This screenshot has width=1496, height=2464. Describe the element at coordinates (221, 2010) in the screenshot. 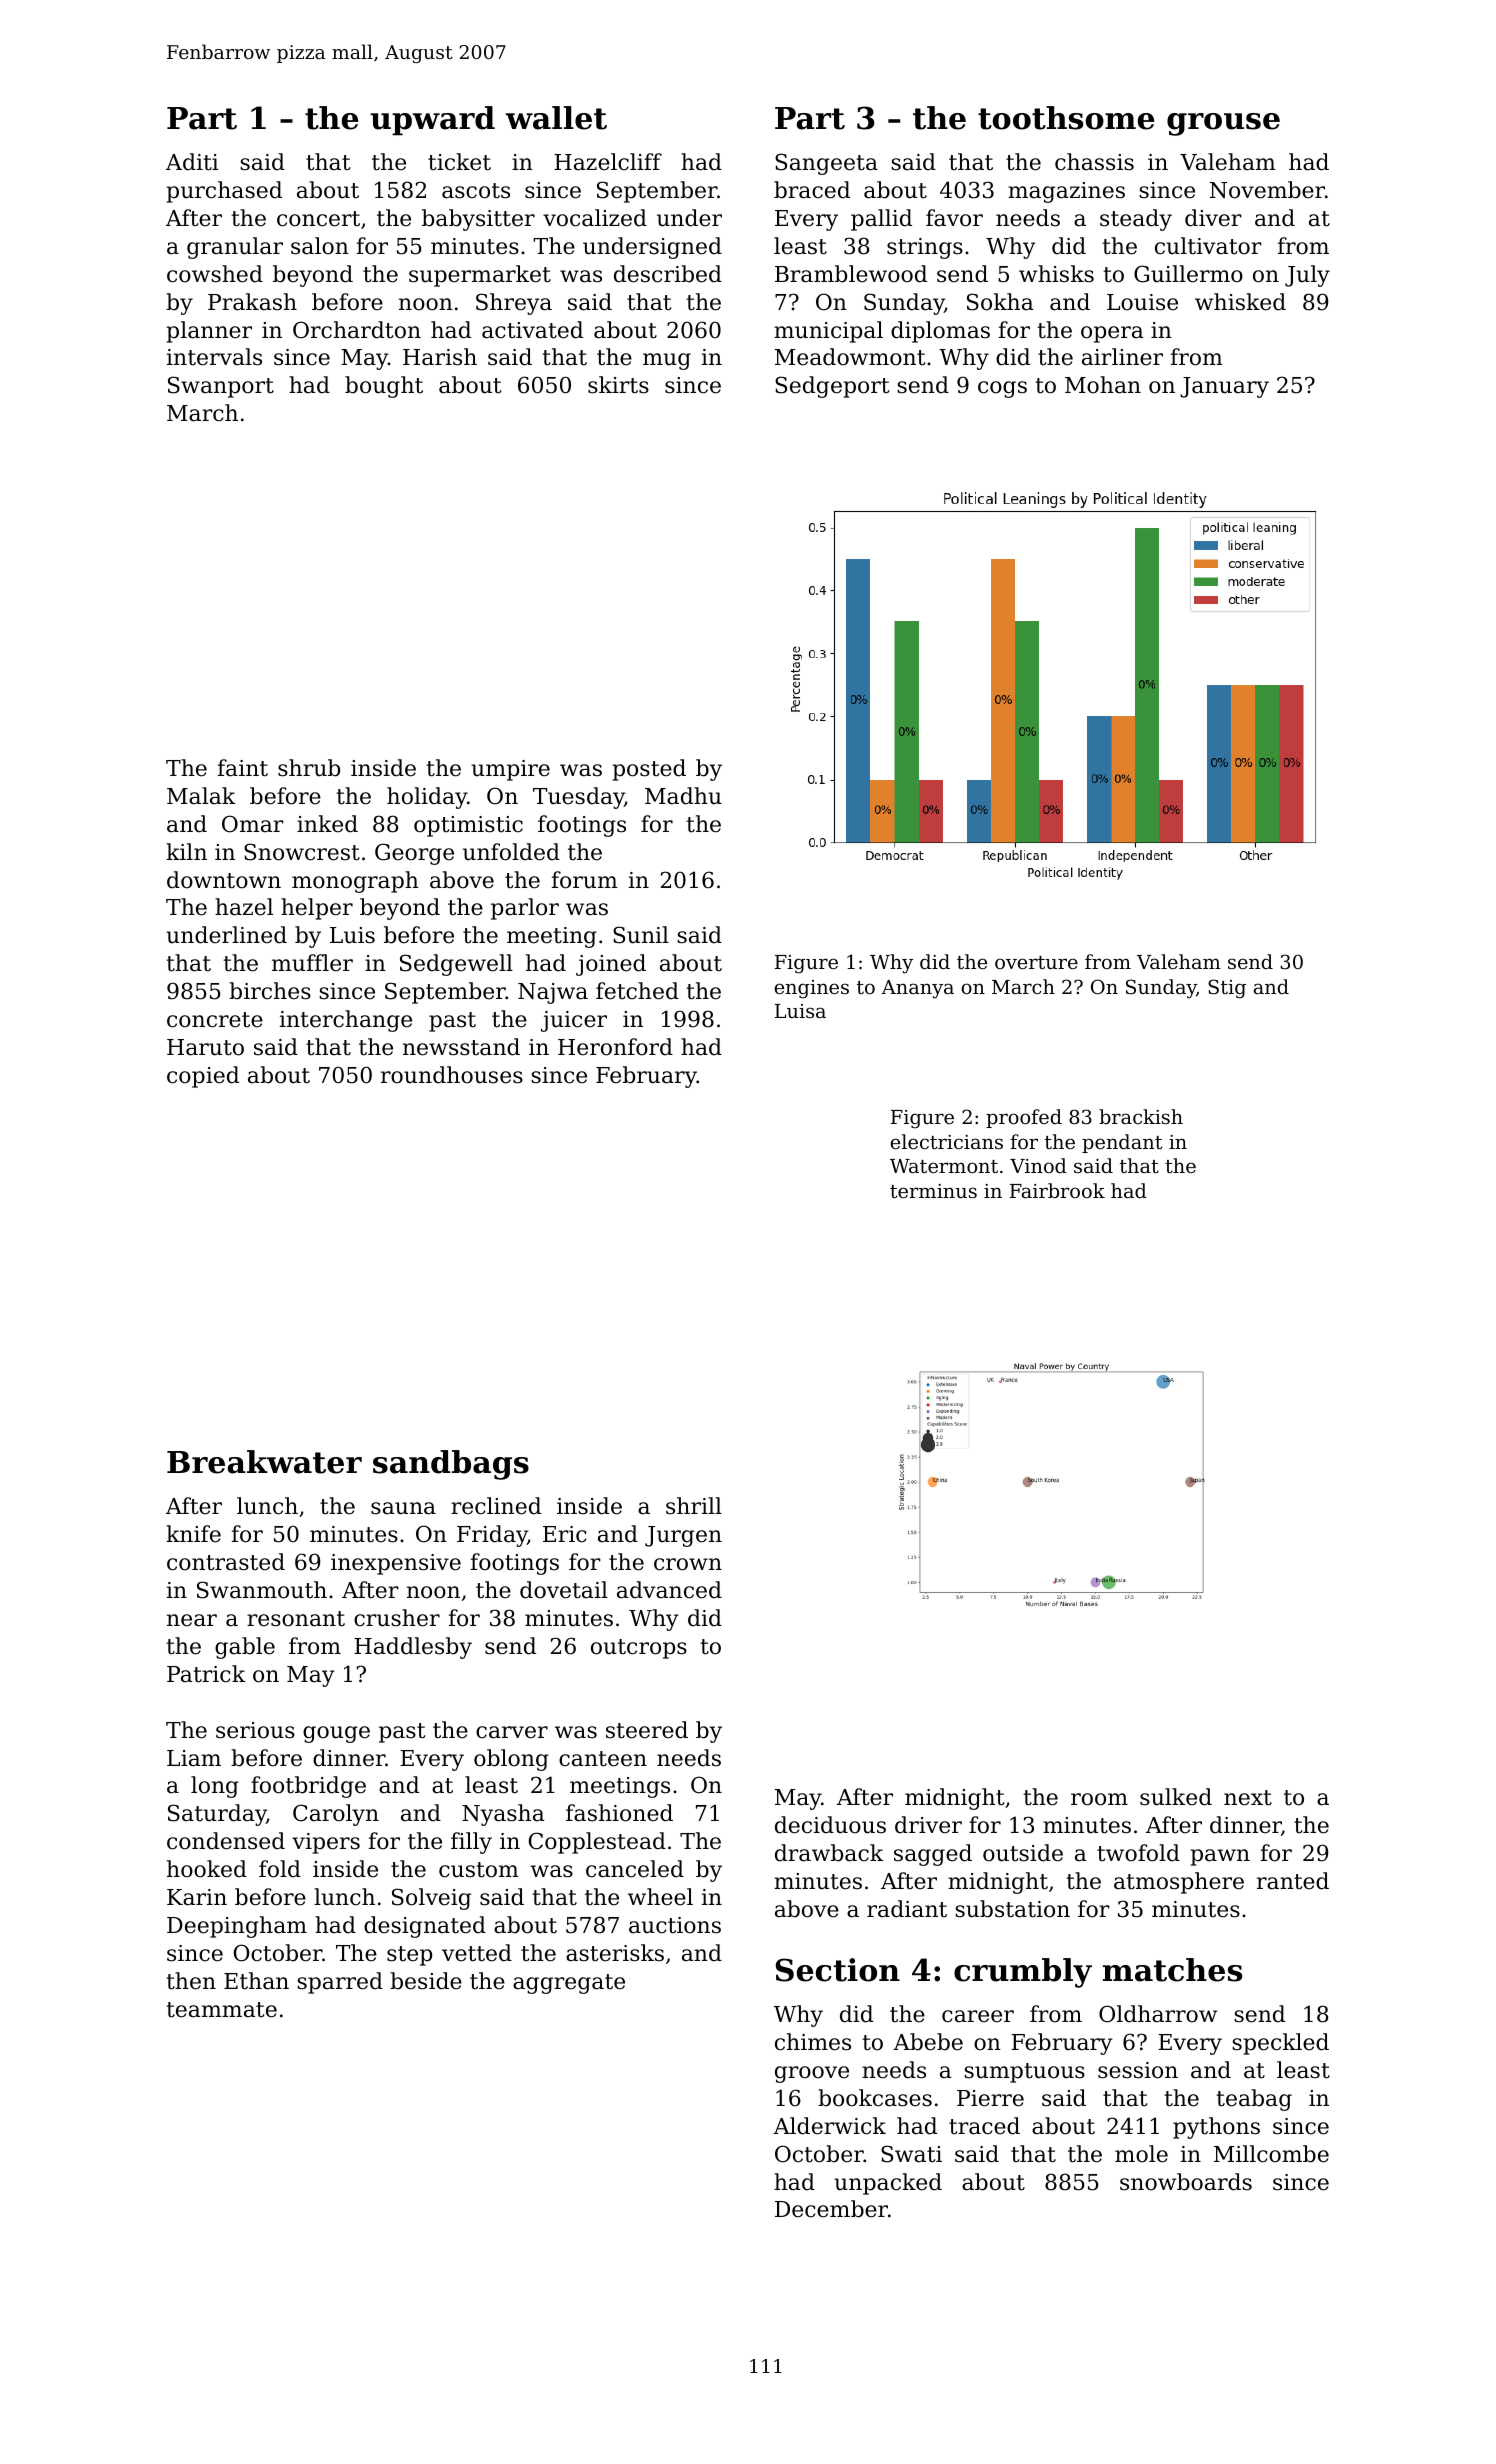

I see `teammate` at that location.
